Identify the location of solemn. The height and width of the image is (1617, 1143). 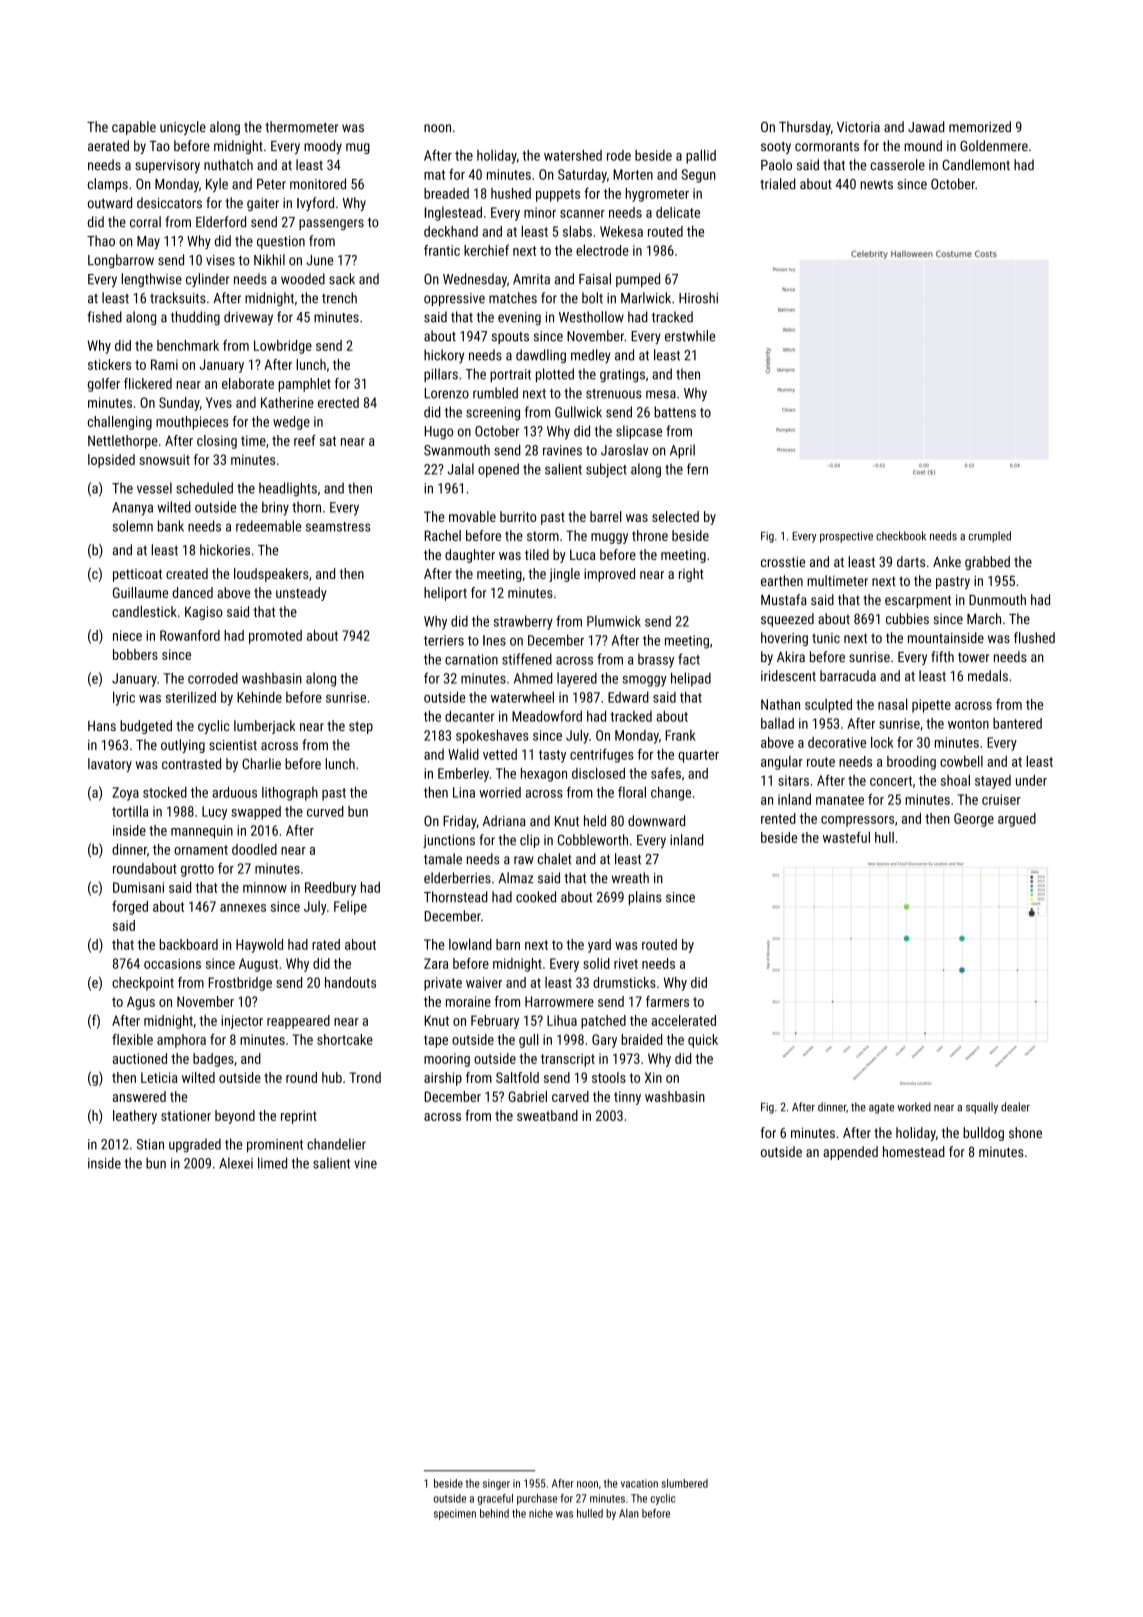
(133, 526).
